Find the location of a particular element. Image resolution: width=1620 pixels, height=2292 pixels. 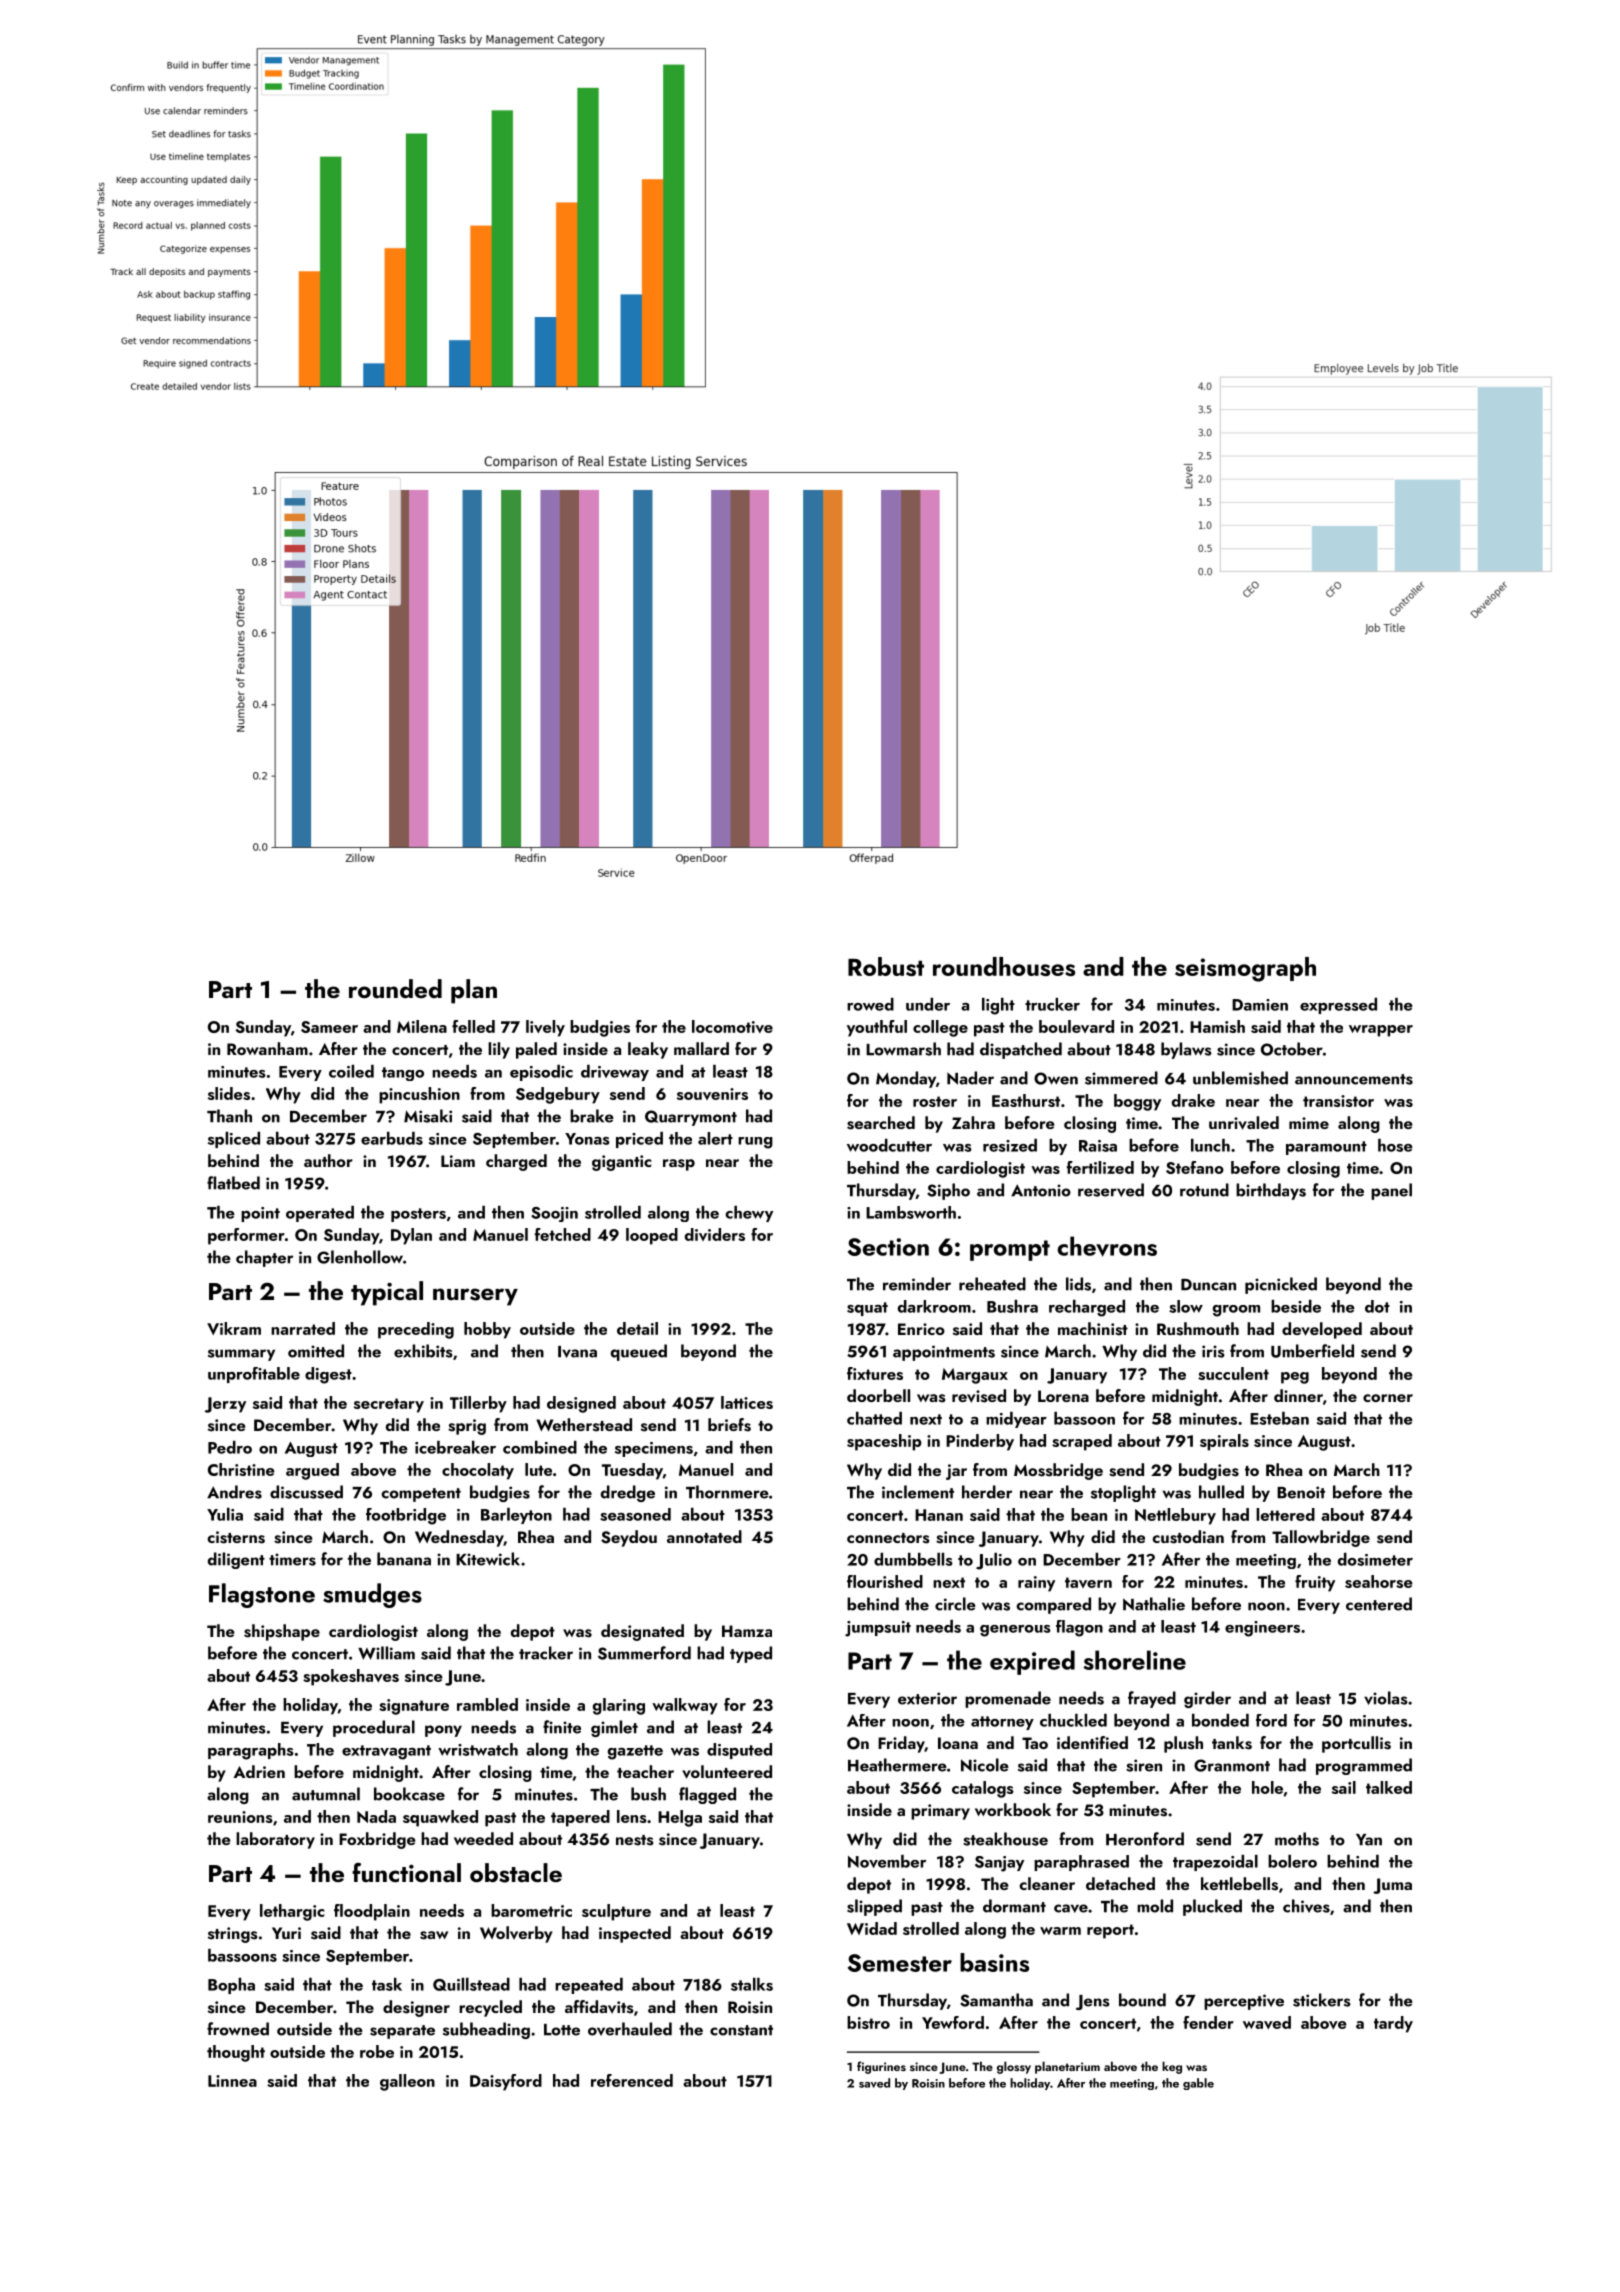

rasp is located at coordinates (679, 1165).
